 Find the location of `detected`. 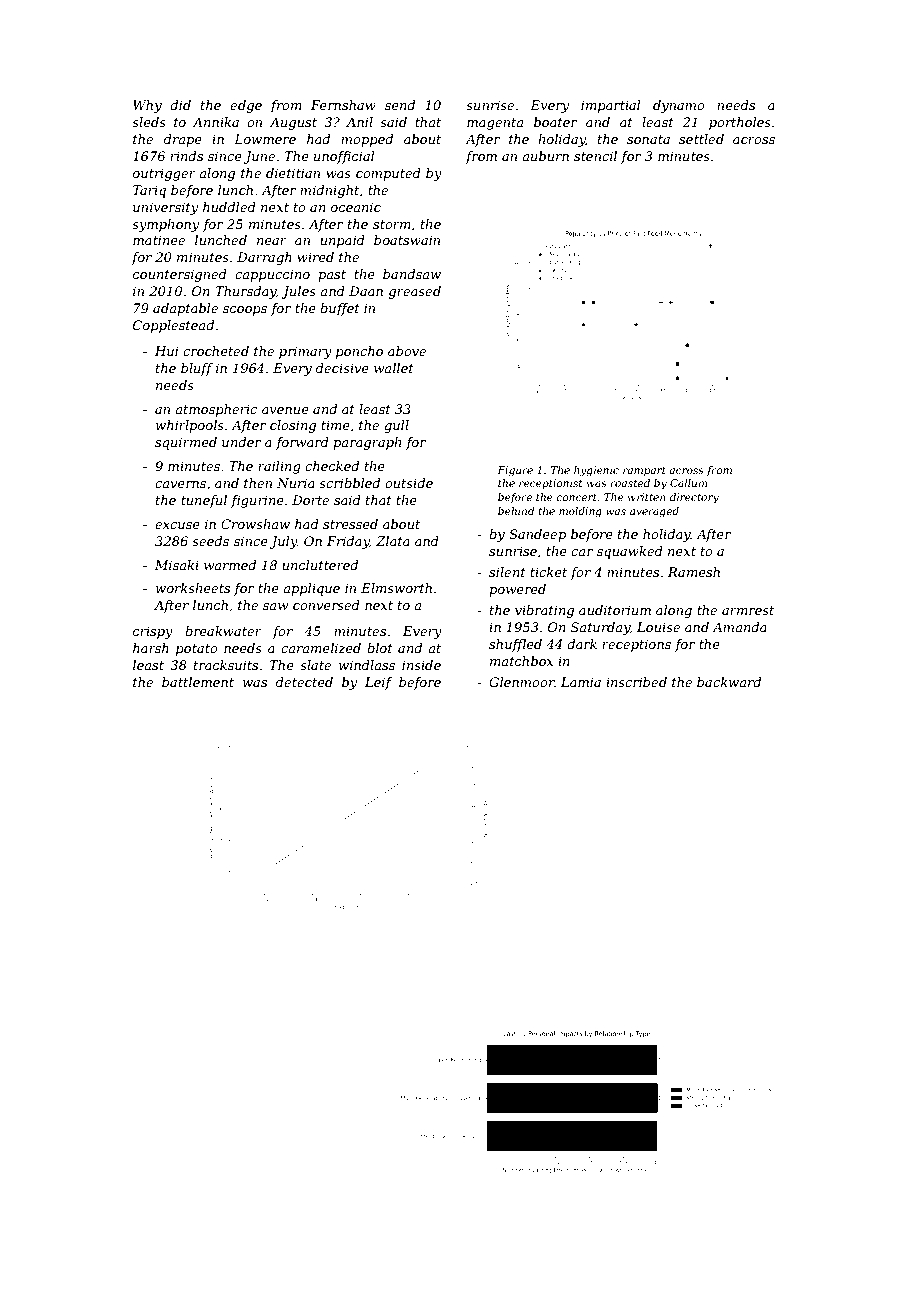

detected is located at coordinates (304, 682).
